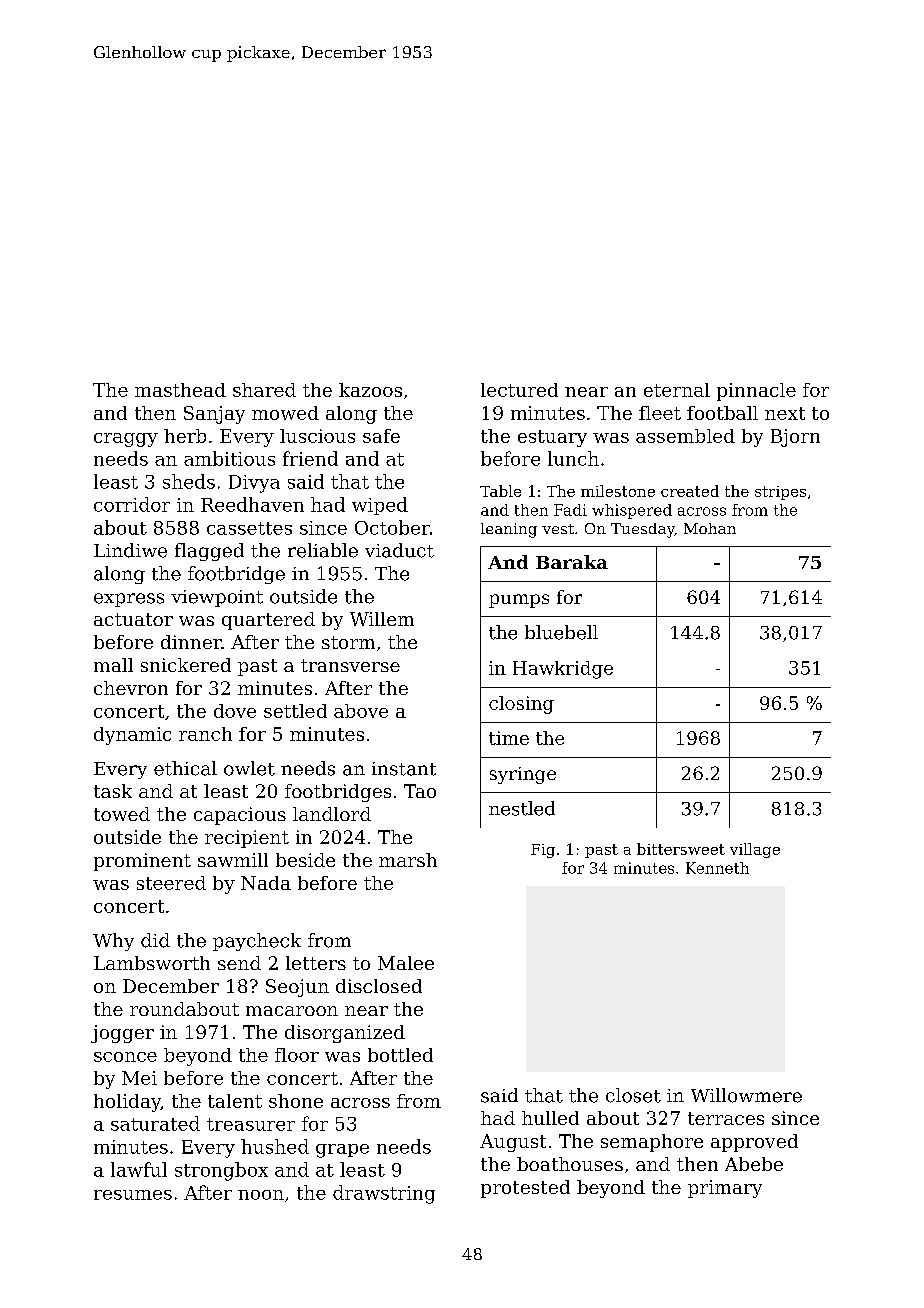 The height and width of the screenshot is (1308, 924). I want to click on Kenneth, so click(717, 868).
